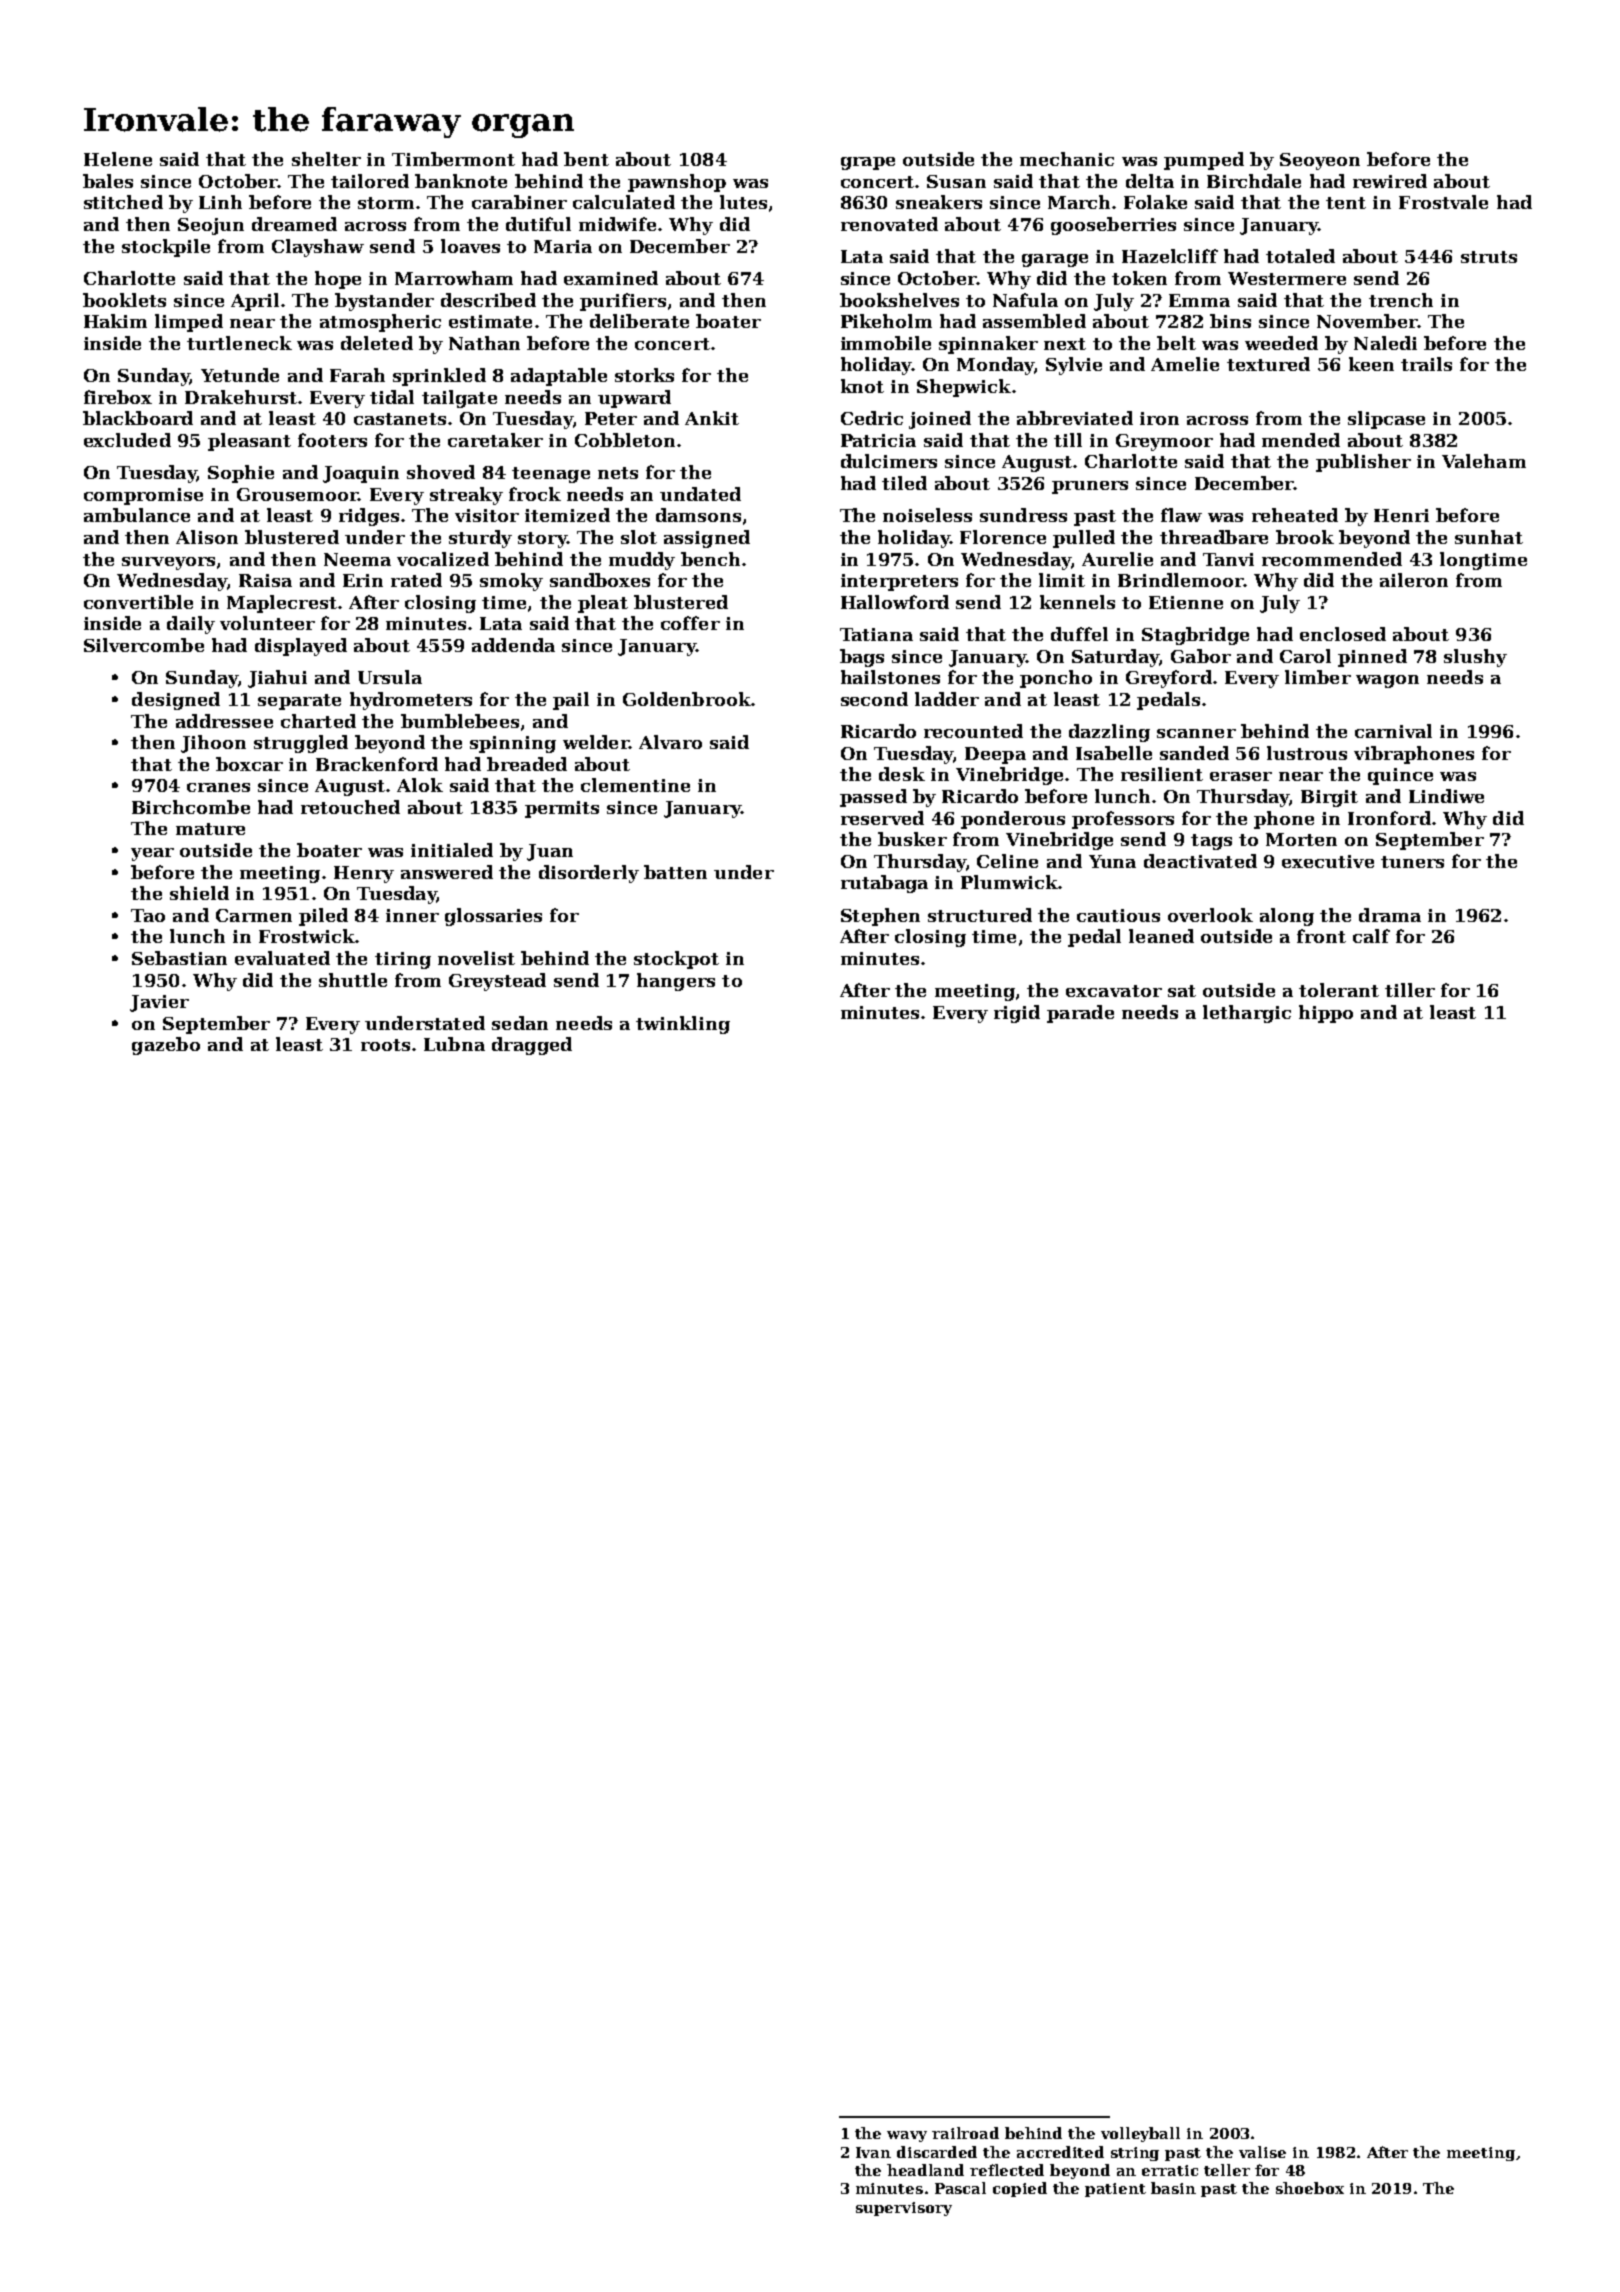 The width and height of the screenshot is (1620, 2292). I want to click on supervisory, so click(904, 2209).
